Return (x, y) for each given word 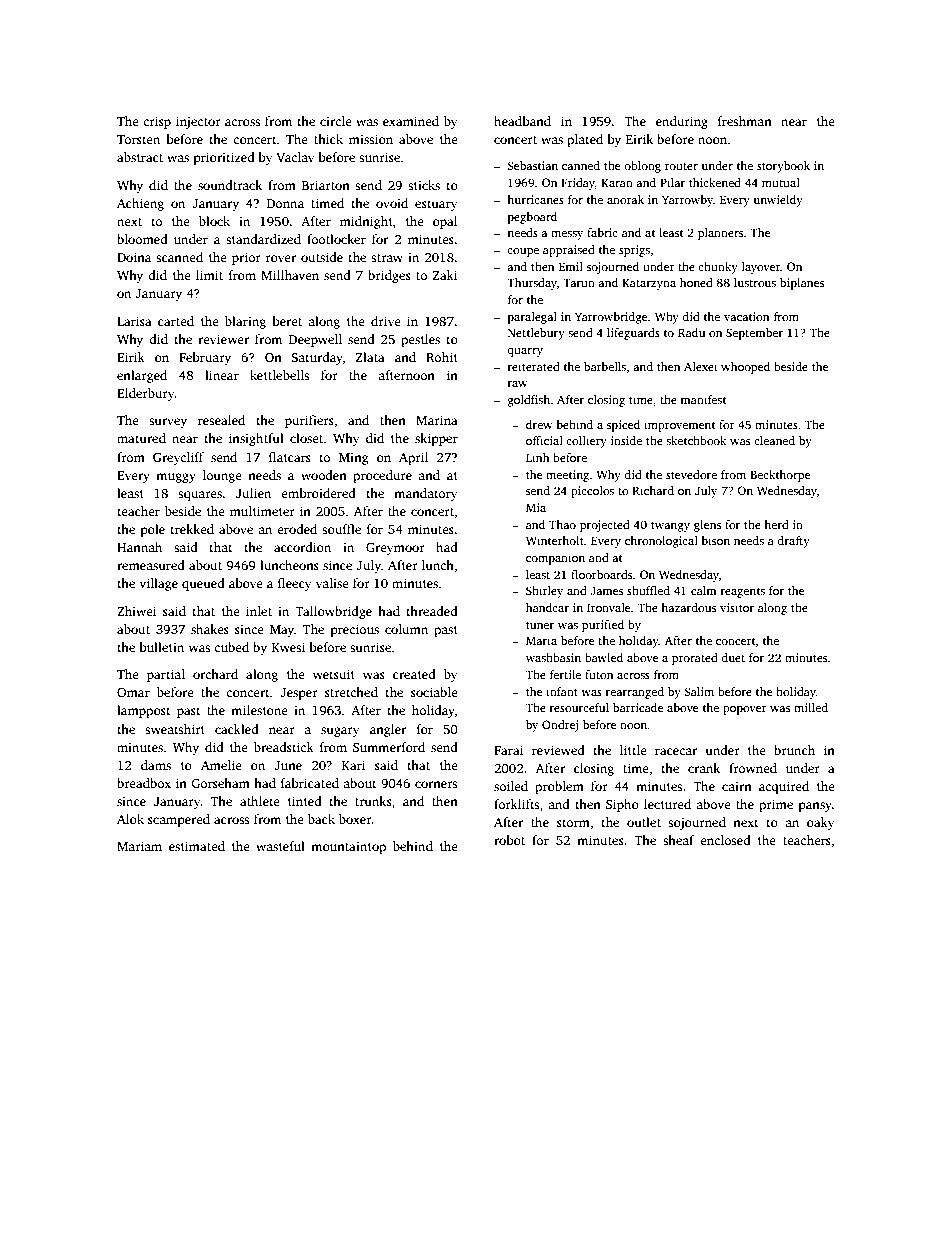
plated (585, 140)
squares (200, 496)
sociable (434, 692)
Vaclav (295, 157)
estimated (197, 846)
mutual (781, 182)
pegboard (532, 218)
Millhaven (290, 275)
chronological (661, 542)
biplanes (802, 284)
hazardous (688, 607)
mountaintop (348, 847)
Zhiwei (136, 611)
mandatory (425, 494)
